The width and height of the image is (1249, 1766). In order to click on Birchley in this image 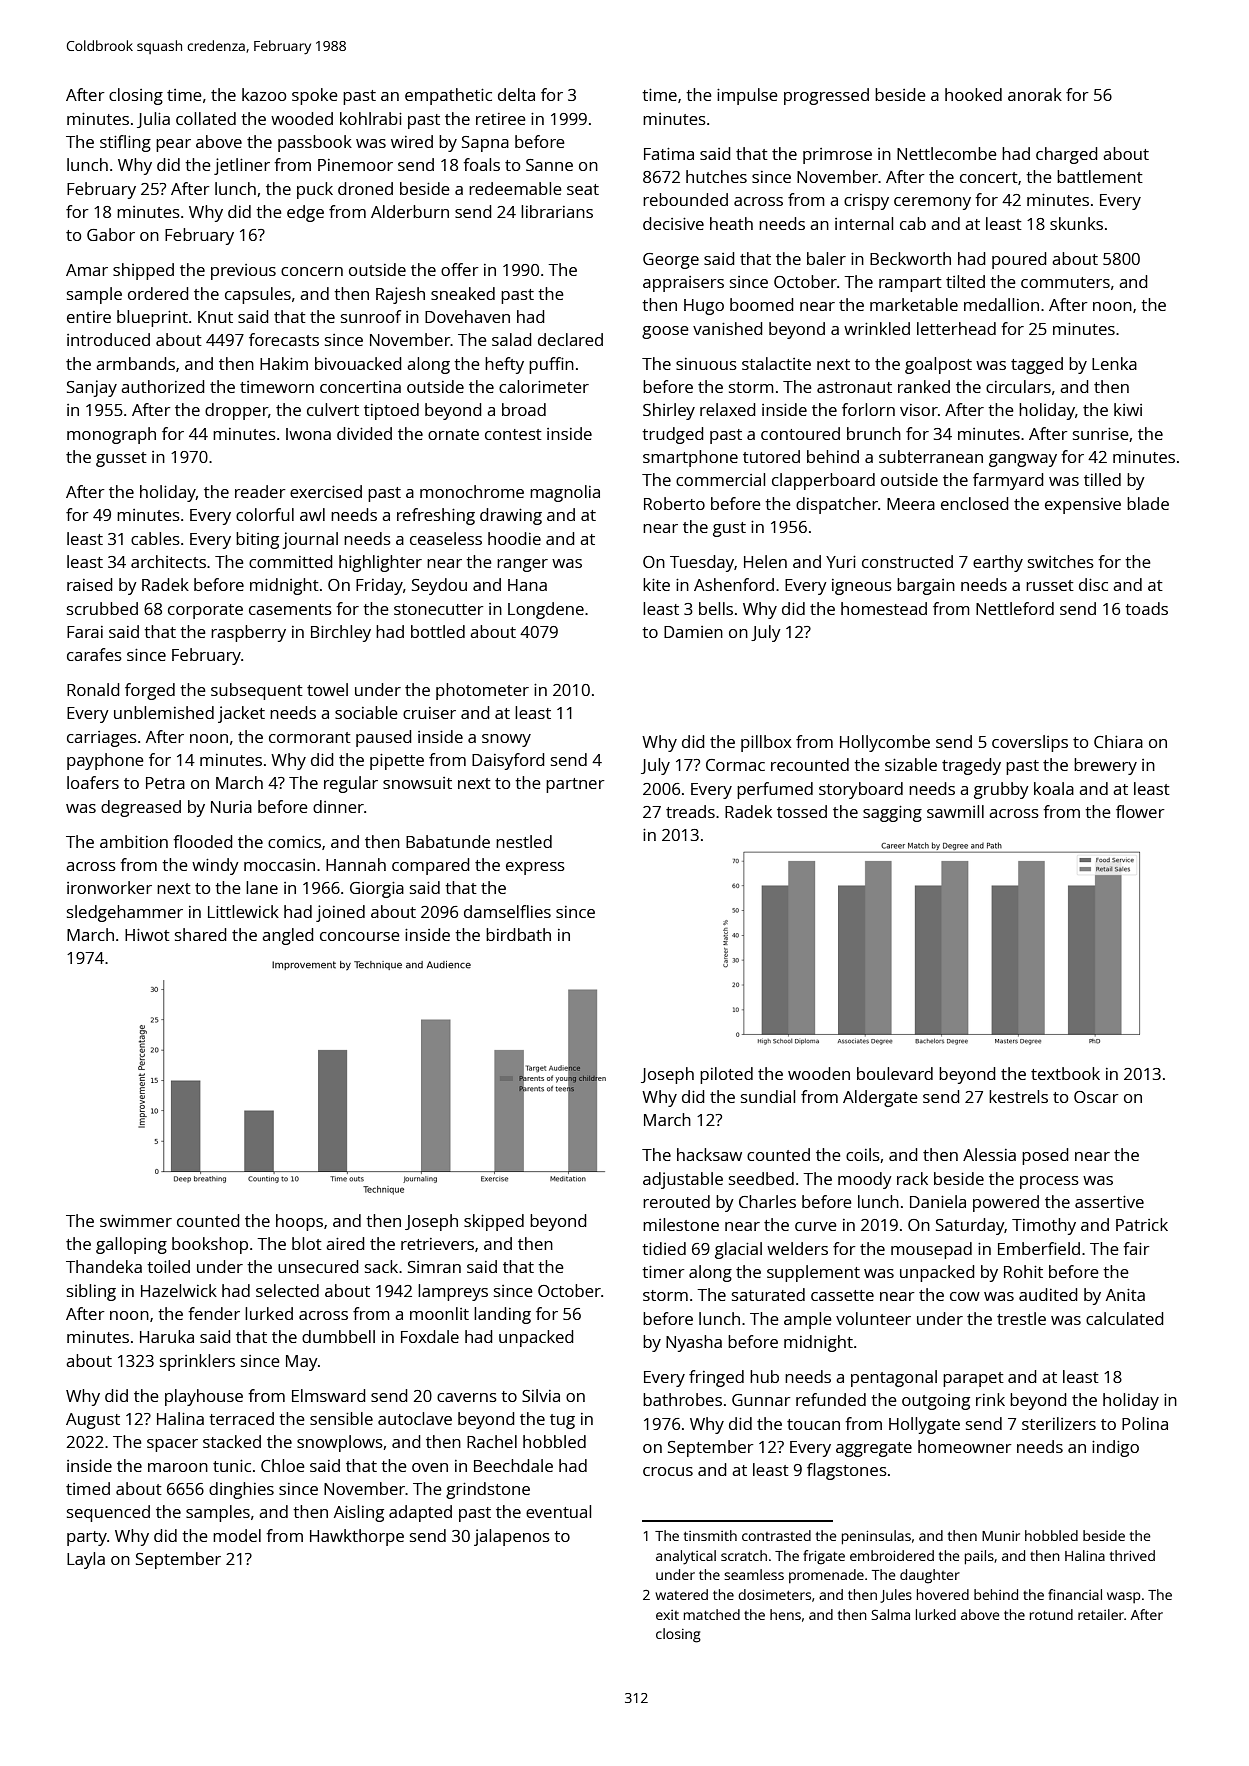, I will do `click(341, 633)`.
